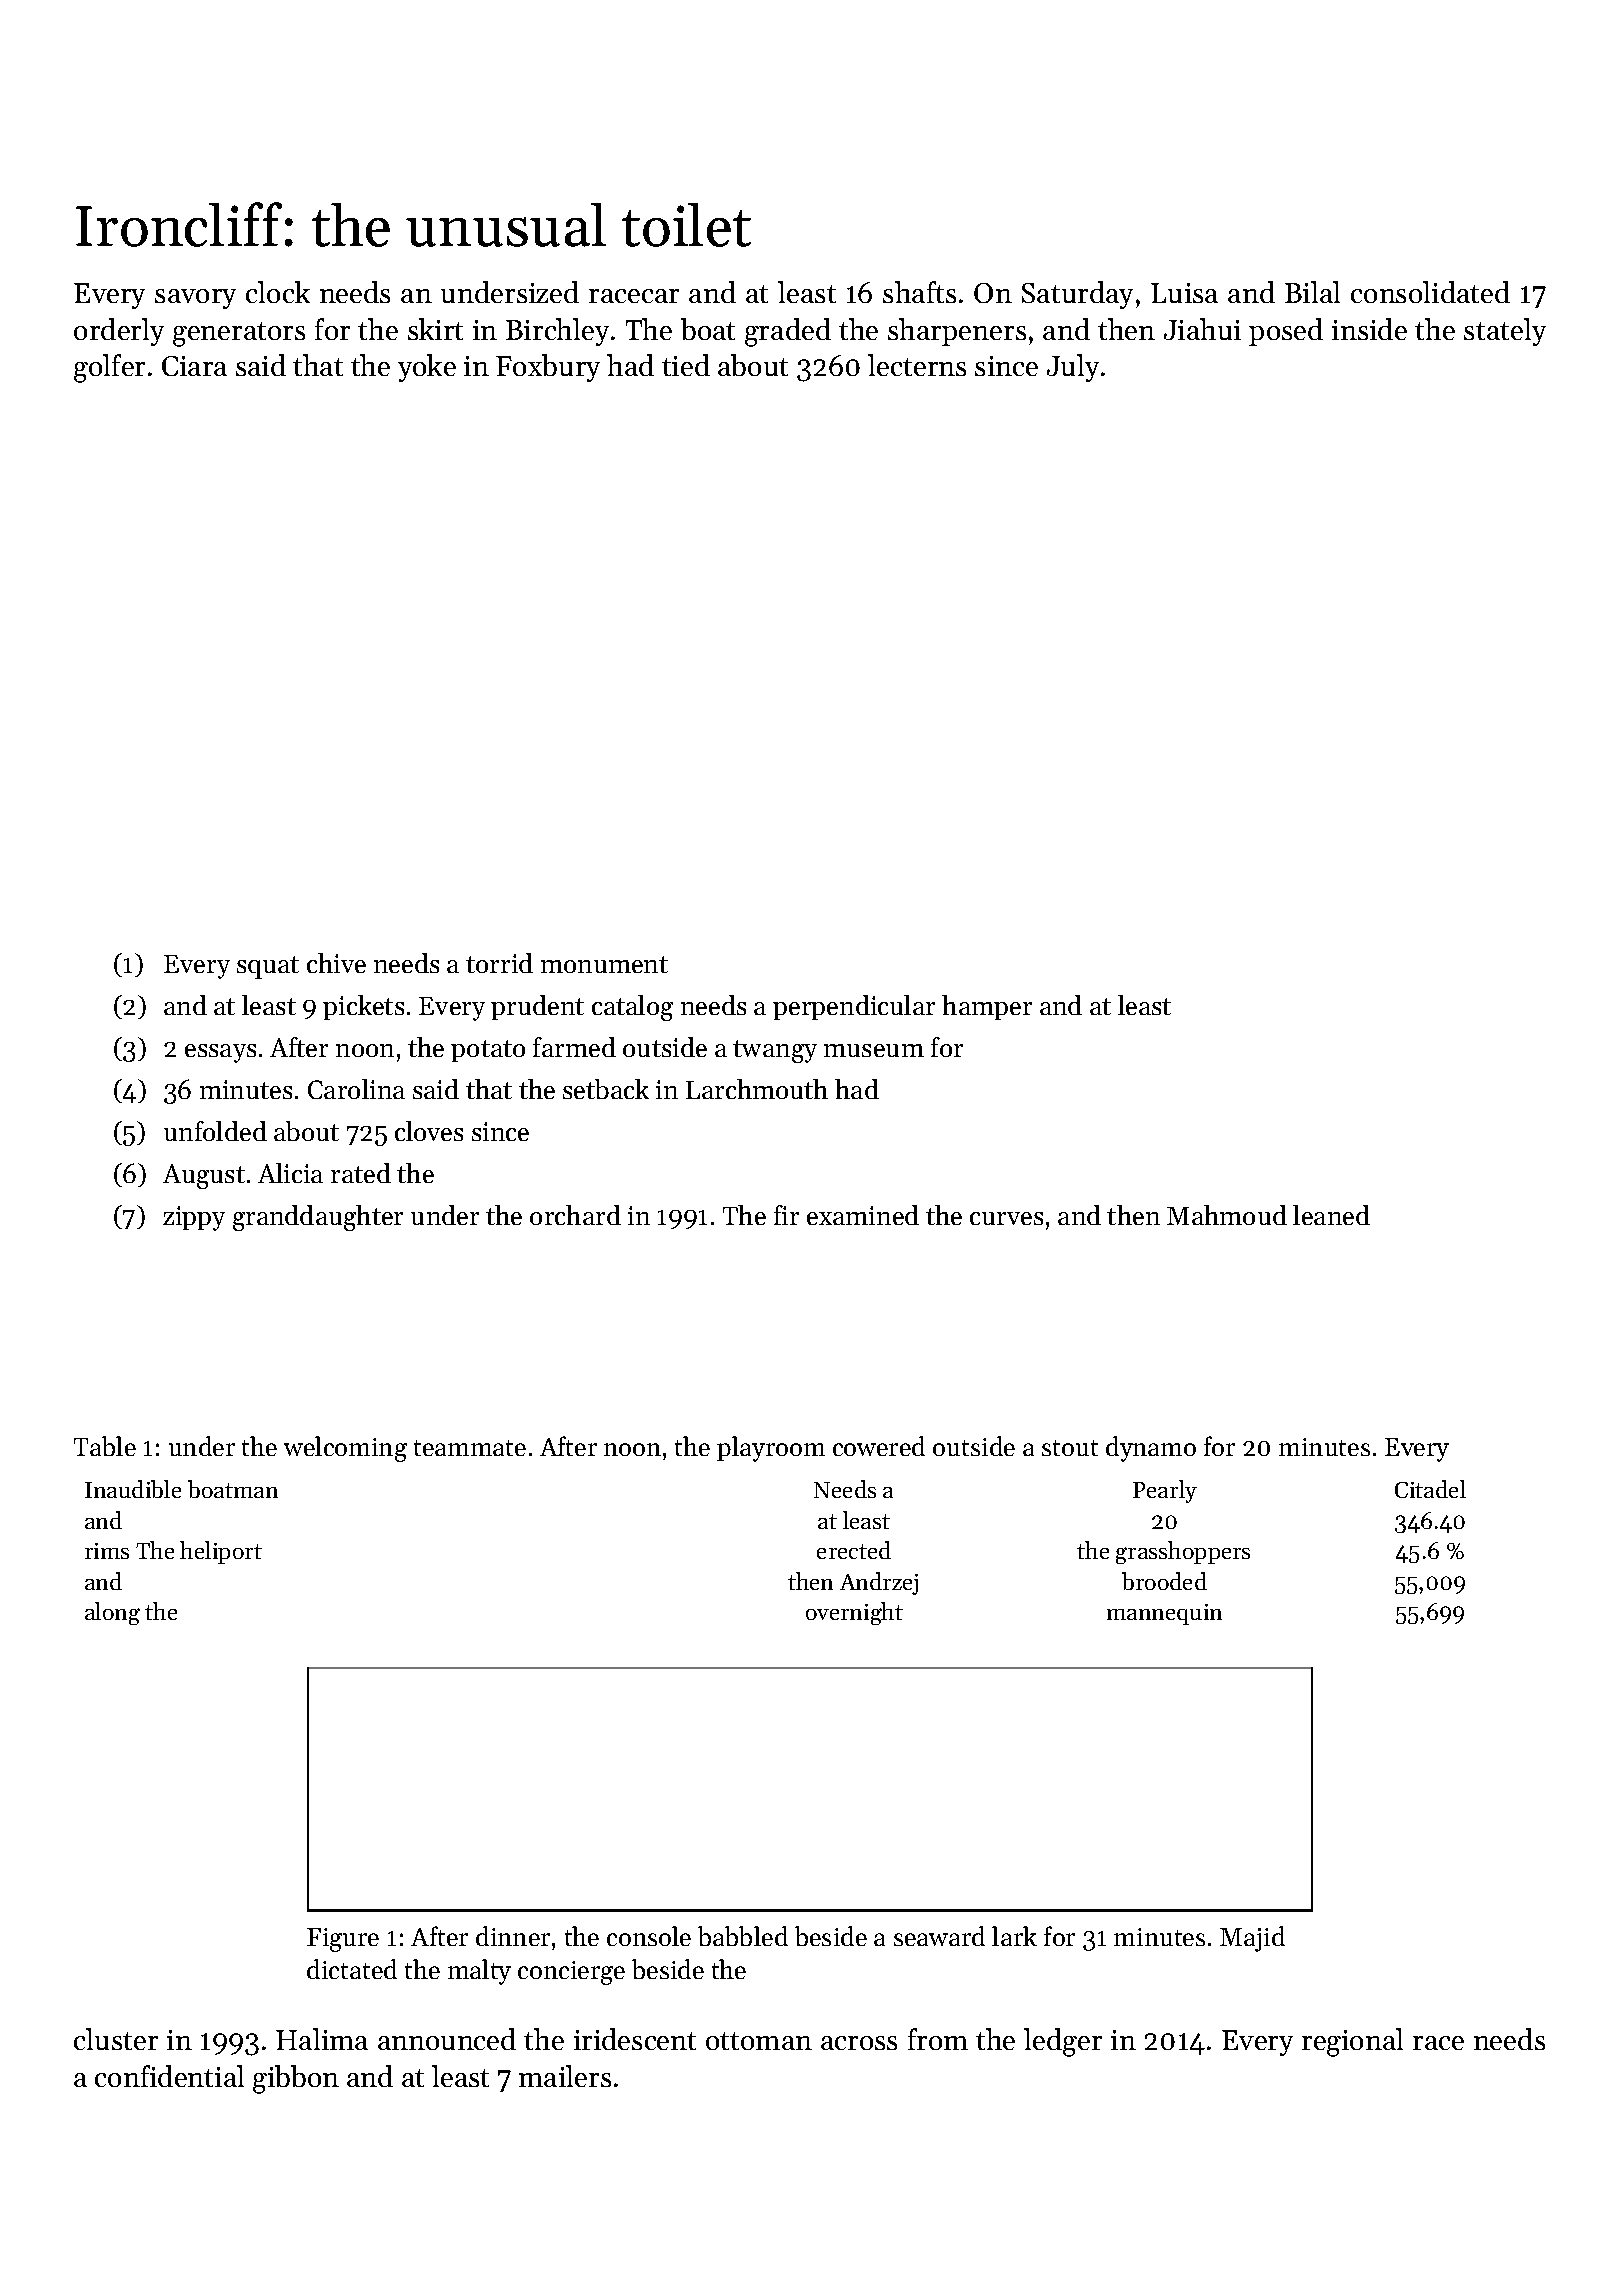 The image size is (1620, 2292). What do you see at coordinates (987, 1007) in the page?
I see `hamper` at bounding box center [987, 1007].
